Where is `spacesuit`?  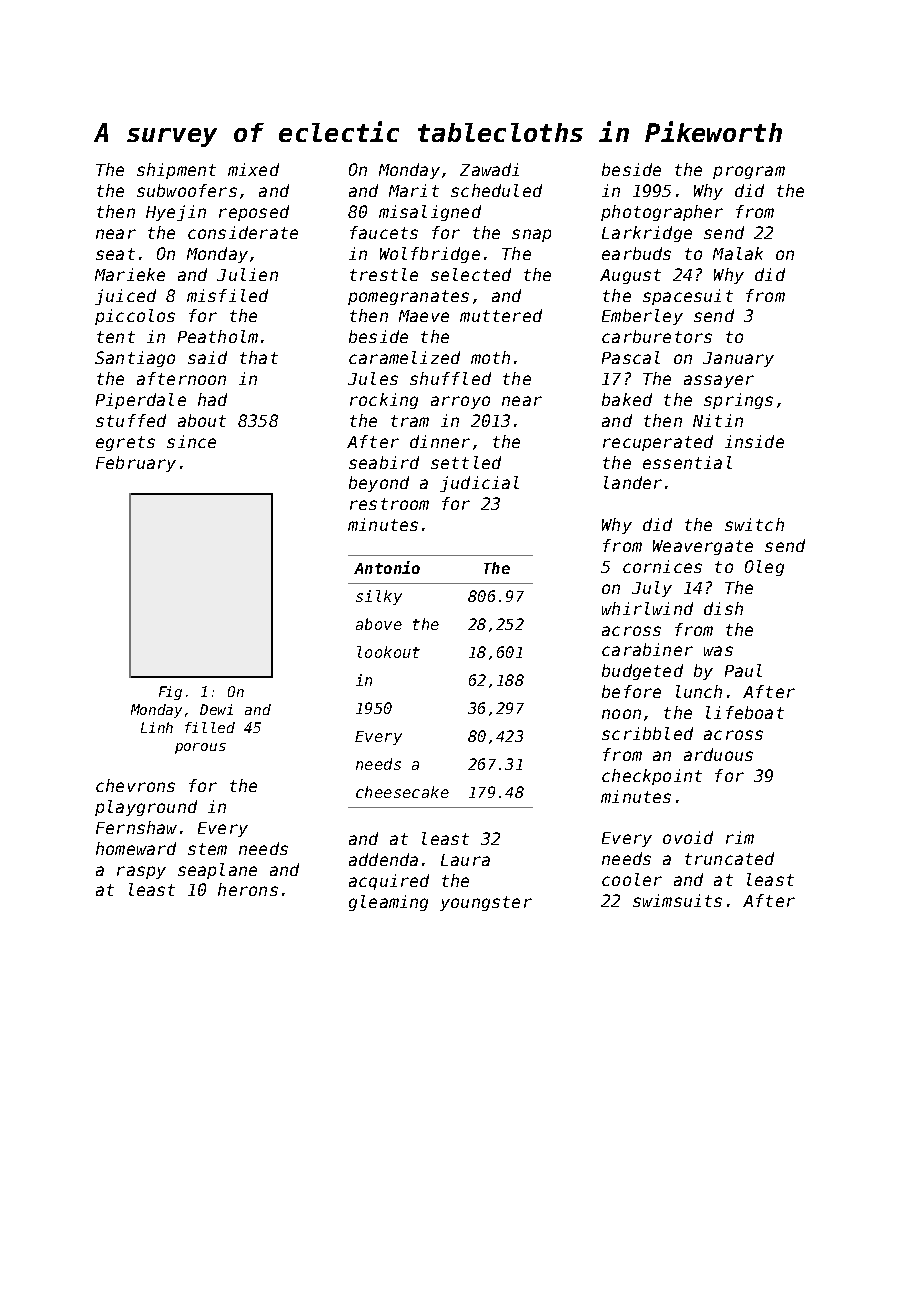 spacesuit is located at coordinates (688, 297).
